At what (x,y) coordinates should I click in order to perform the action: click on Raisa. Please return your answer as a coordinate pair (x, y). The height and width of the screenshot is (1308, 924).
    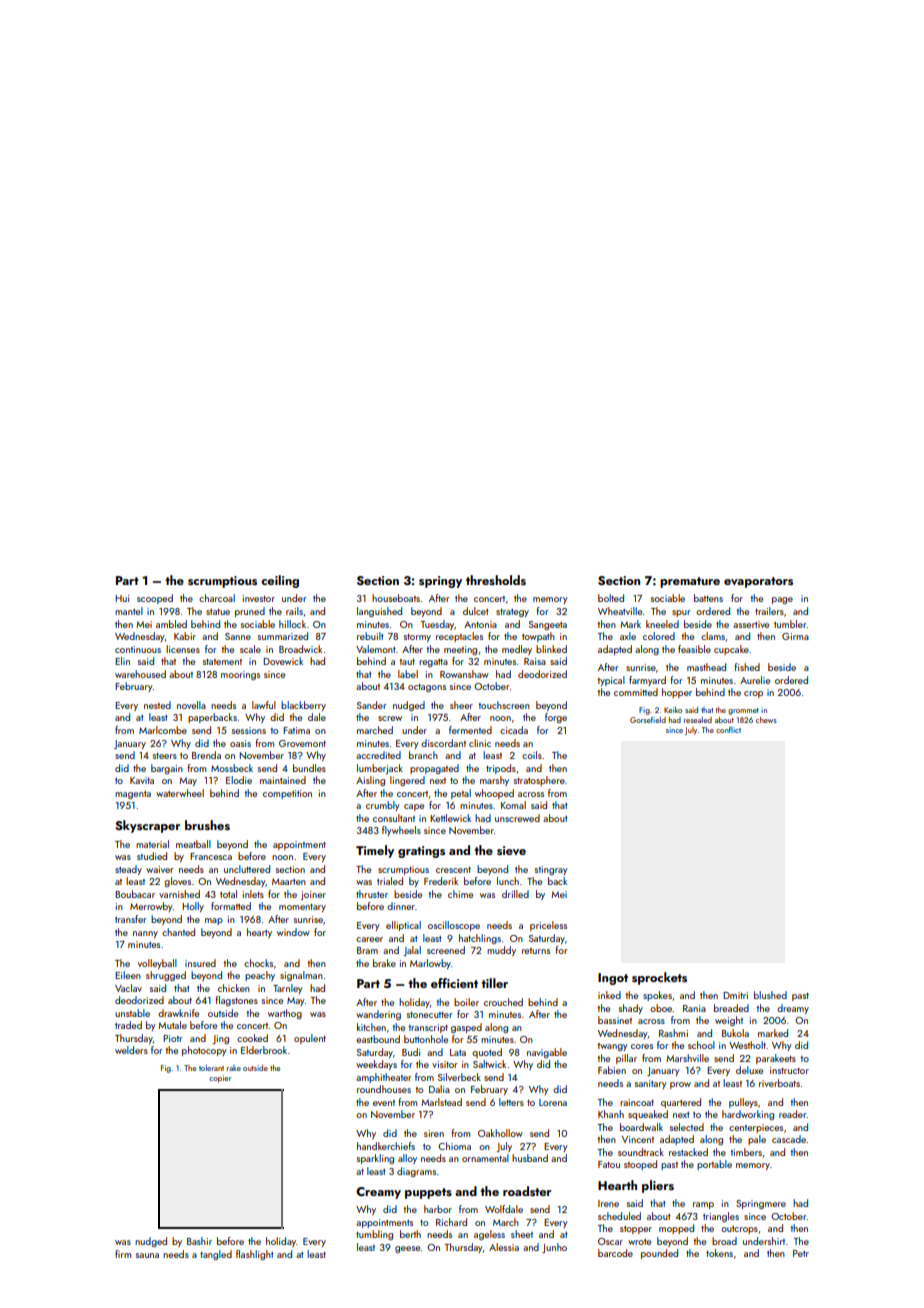
    Looking at the image, I should click on (535, 661).
